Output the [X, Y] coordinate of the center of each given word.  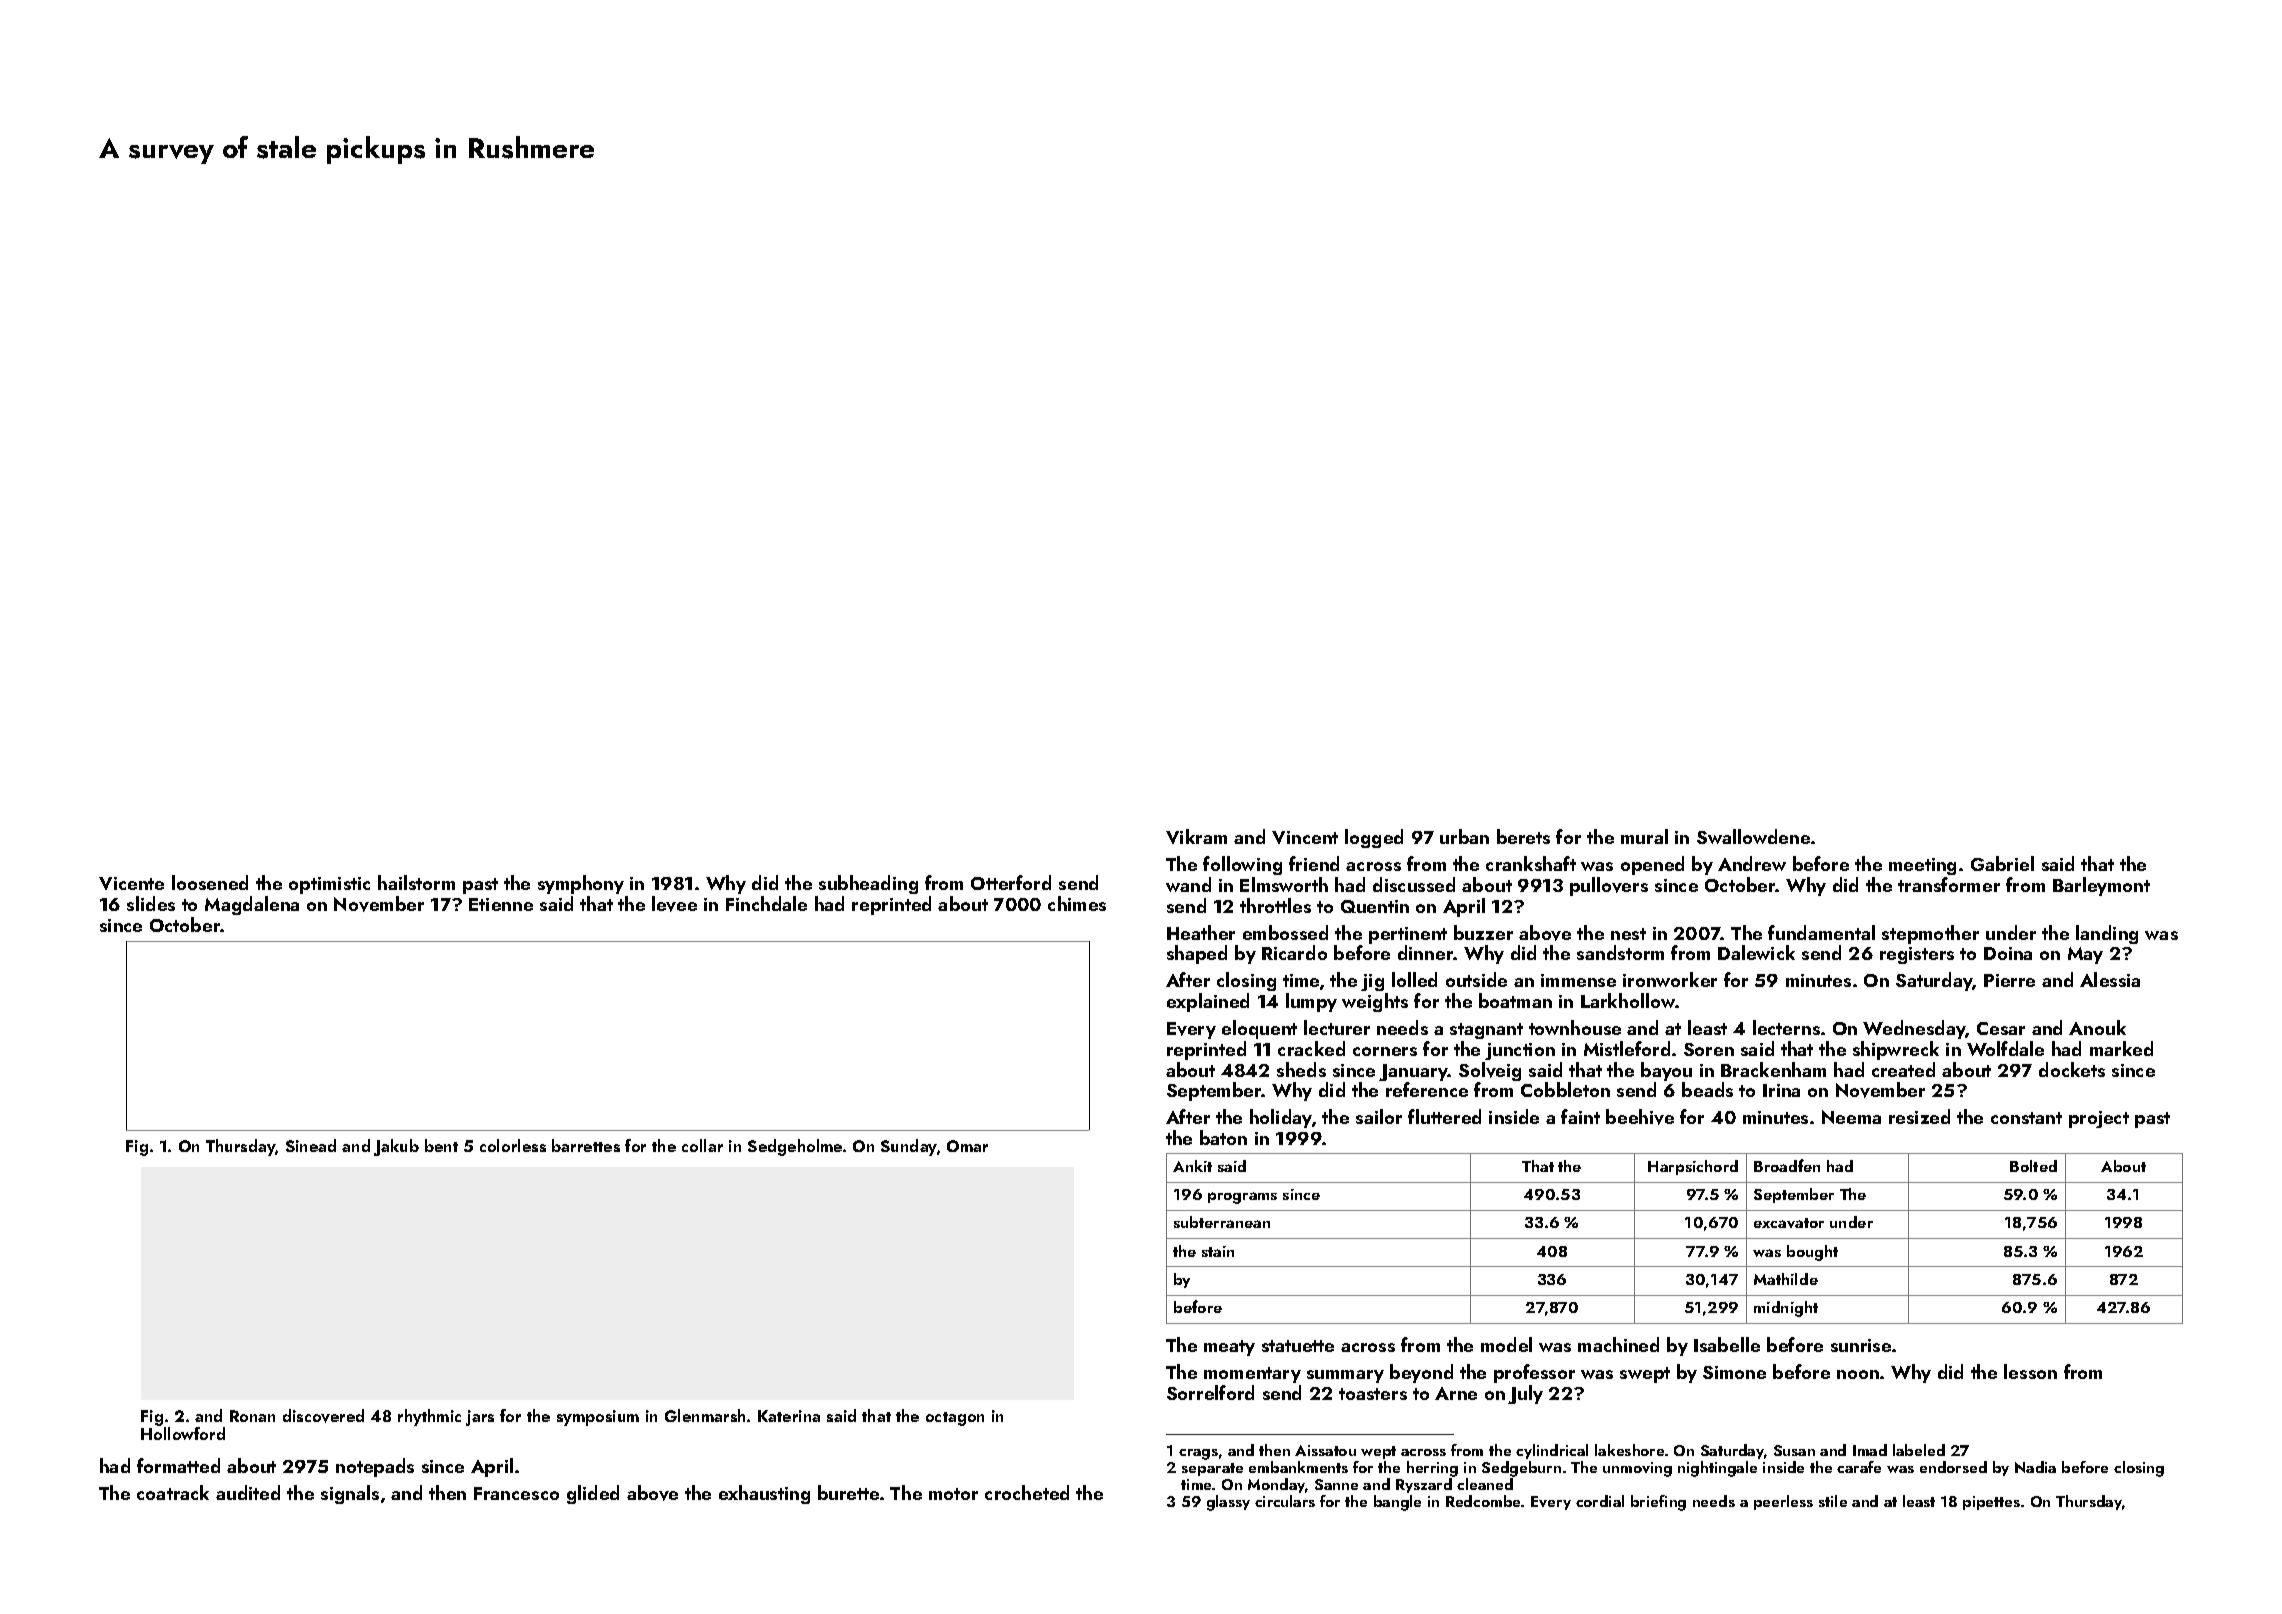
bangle [1397, 1503]
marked [2121, 1048]
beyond [1421, 1373]
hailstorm [416, 882]
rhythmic [429, 1417]
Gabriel [2002, 863]
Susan [1794, 1450]
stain [1218, 1251]
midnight [1786, 1309]
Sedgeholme [795, 1147]
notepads [375, 1467]
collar [702, 1145]
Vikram [1196, 836]
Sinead [311, 1145]
